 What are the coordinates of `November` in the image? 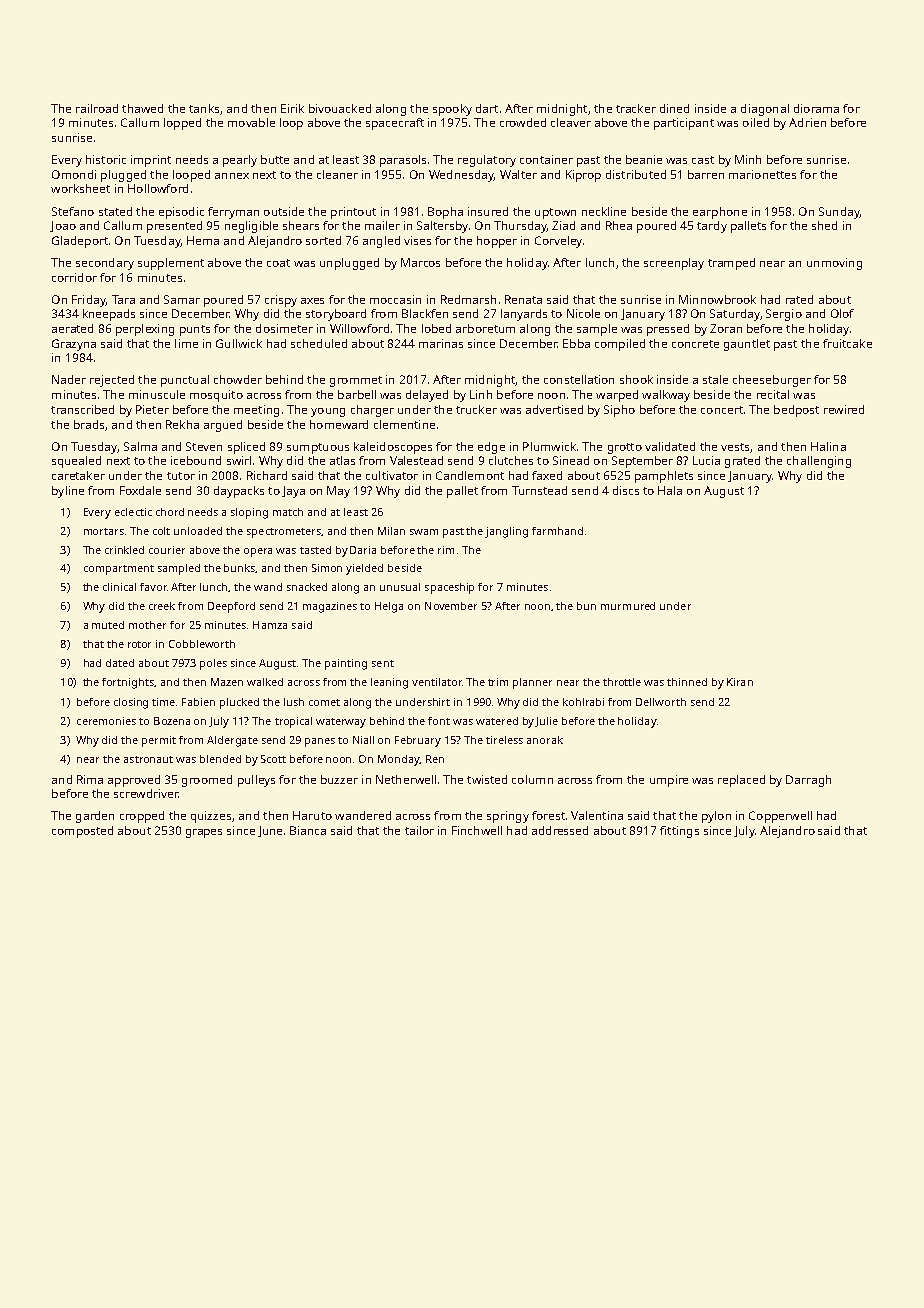 It's located at (451, 606).
